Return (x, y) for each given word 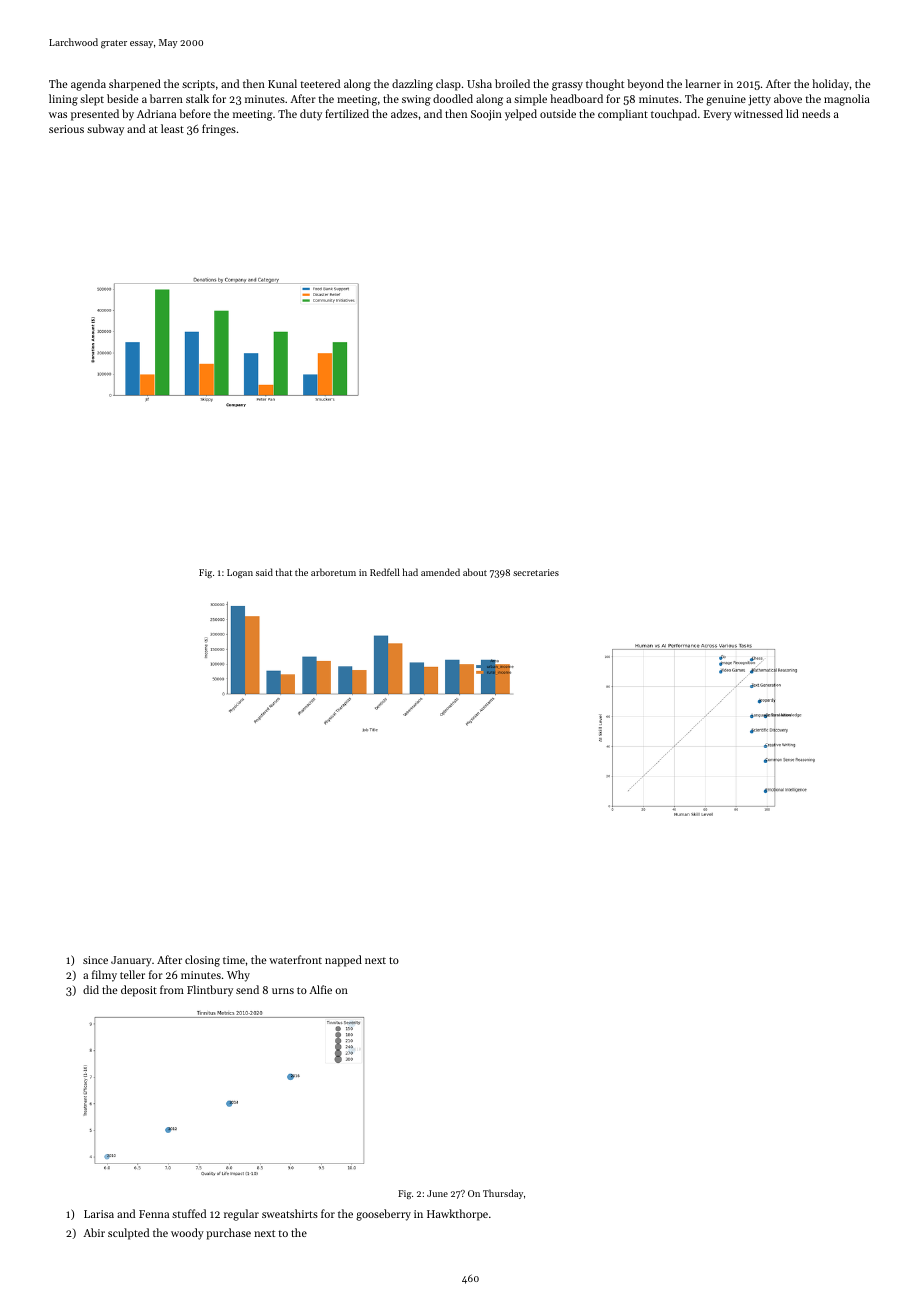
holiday (830, 85)
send (247, 989)
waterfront (295, 959)
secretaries (536, 572)
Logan (240, 573)
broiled (512, 83)
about (475, 572)
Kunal (282, 83)
